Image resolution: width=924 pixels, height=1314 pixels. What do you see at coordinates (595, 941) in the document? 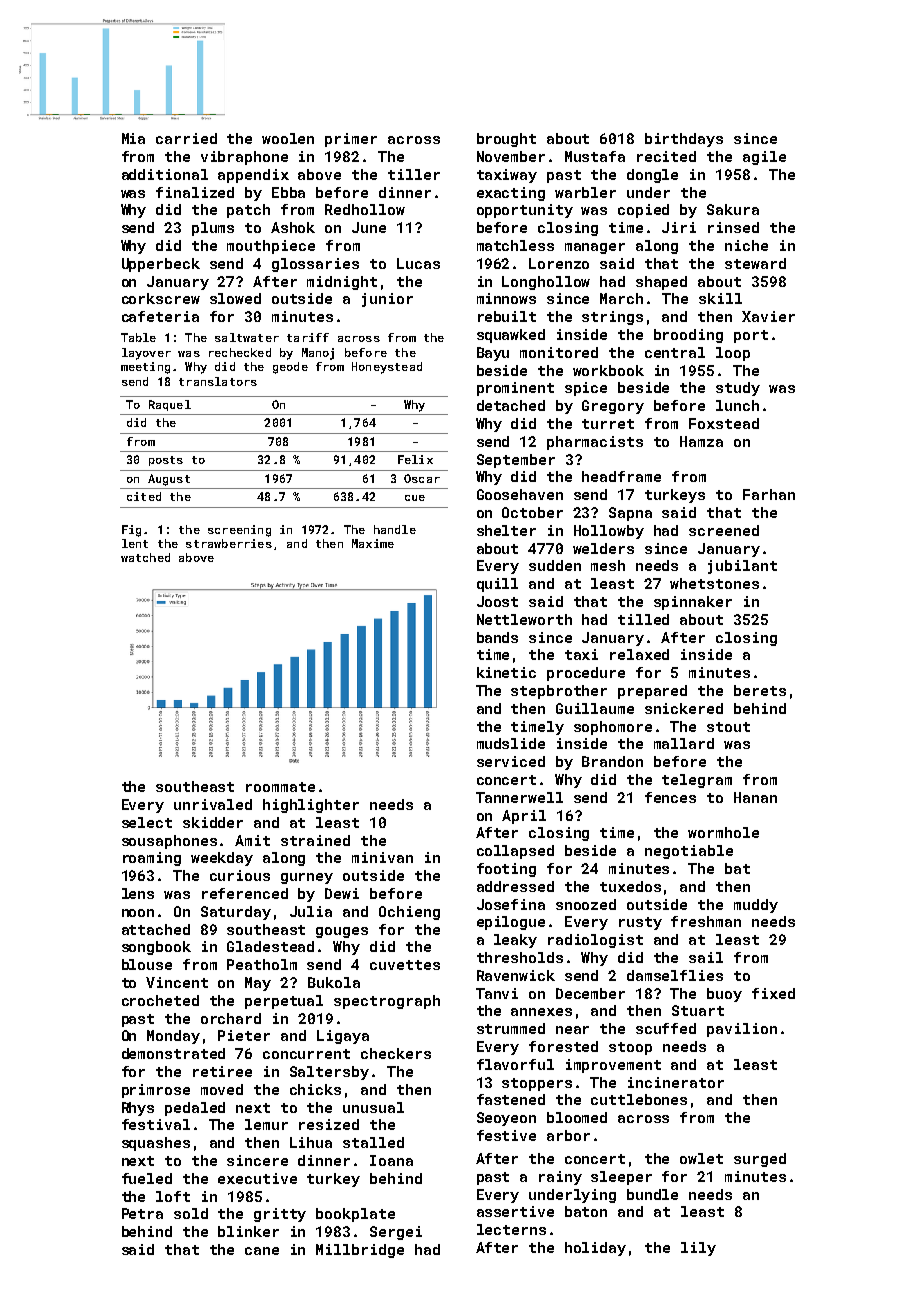
I see `radiologist` at bounding box center [595, 941].
